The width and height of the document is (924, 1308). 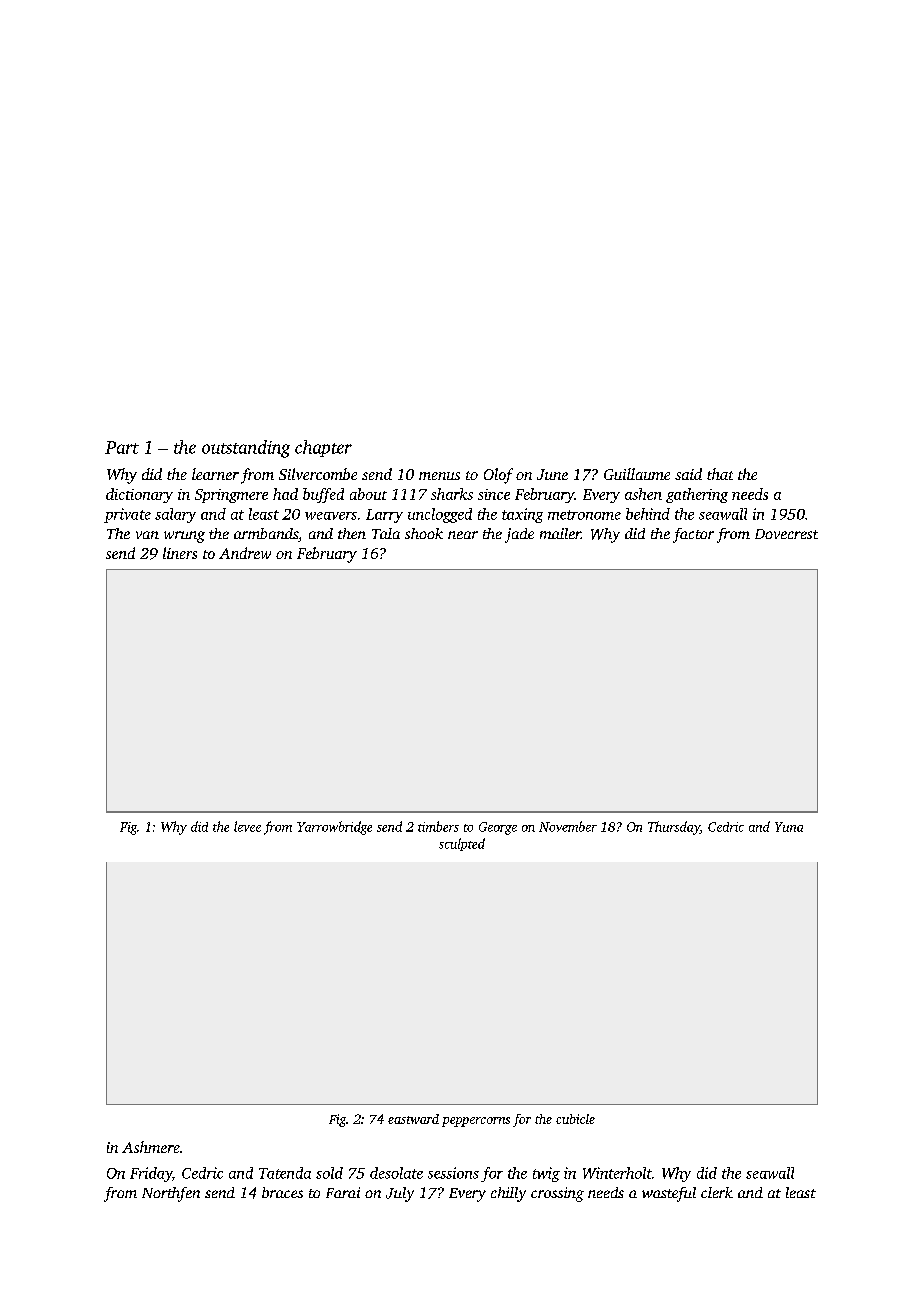 What do you see at coordinates (151, 1147) in the document?
I see `Ashmere` at bounding box center [151, 1147].
